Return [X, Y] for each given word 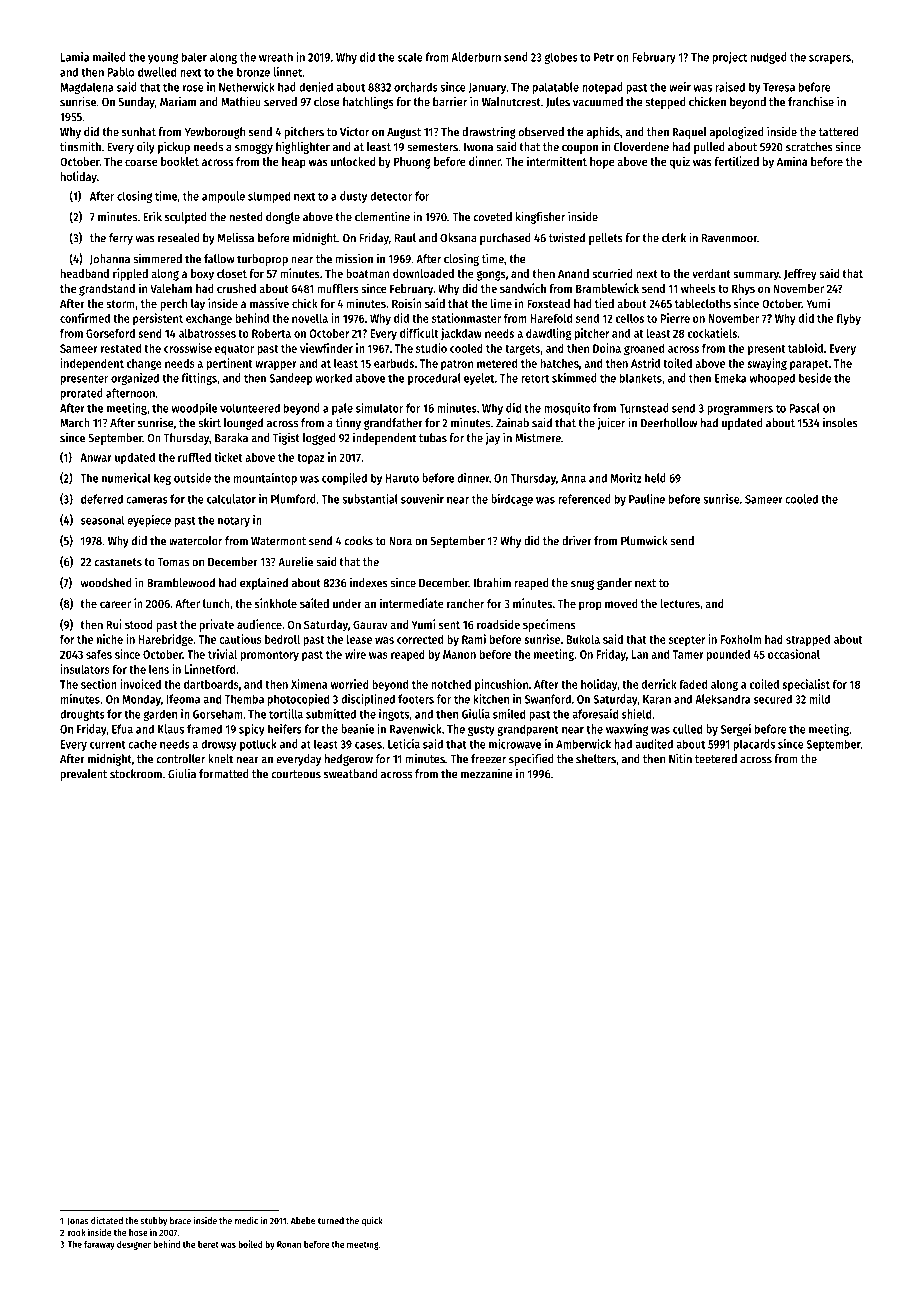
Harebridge [166, 640]
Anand [573, 273]
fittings [199, 379]
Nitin [680, 758]
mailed [109, 57]
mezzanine [487, 774]
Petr [604, 57]
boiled [250, 1244]
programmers [740, 410]
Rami [474, 639]
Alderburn [476, 57]
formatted [224, 774]
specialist [806, 685]
